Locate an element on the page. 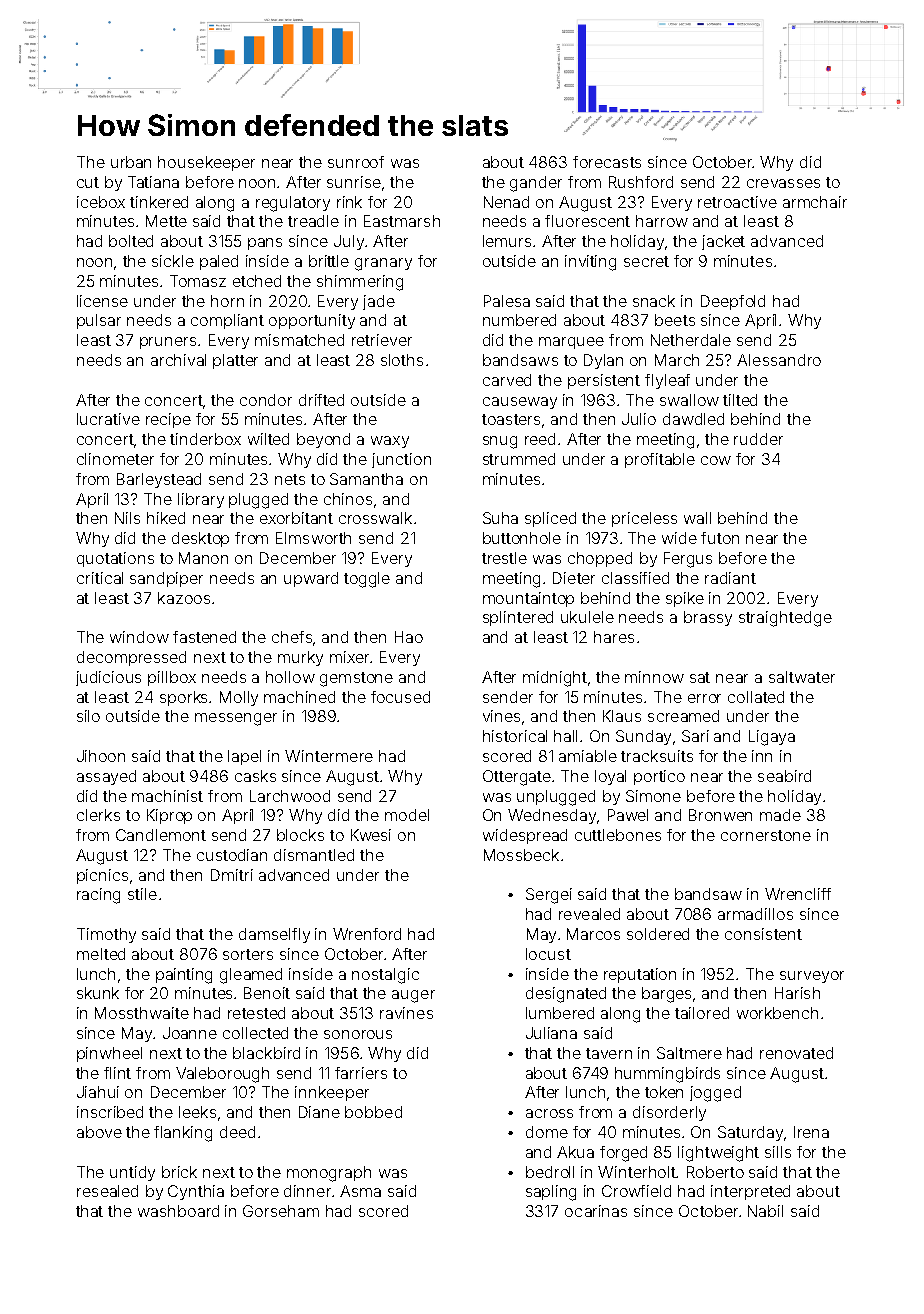 This image has width=924, height=1314. historical is located at coordinates (515, 736).
